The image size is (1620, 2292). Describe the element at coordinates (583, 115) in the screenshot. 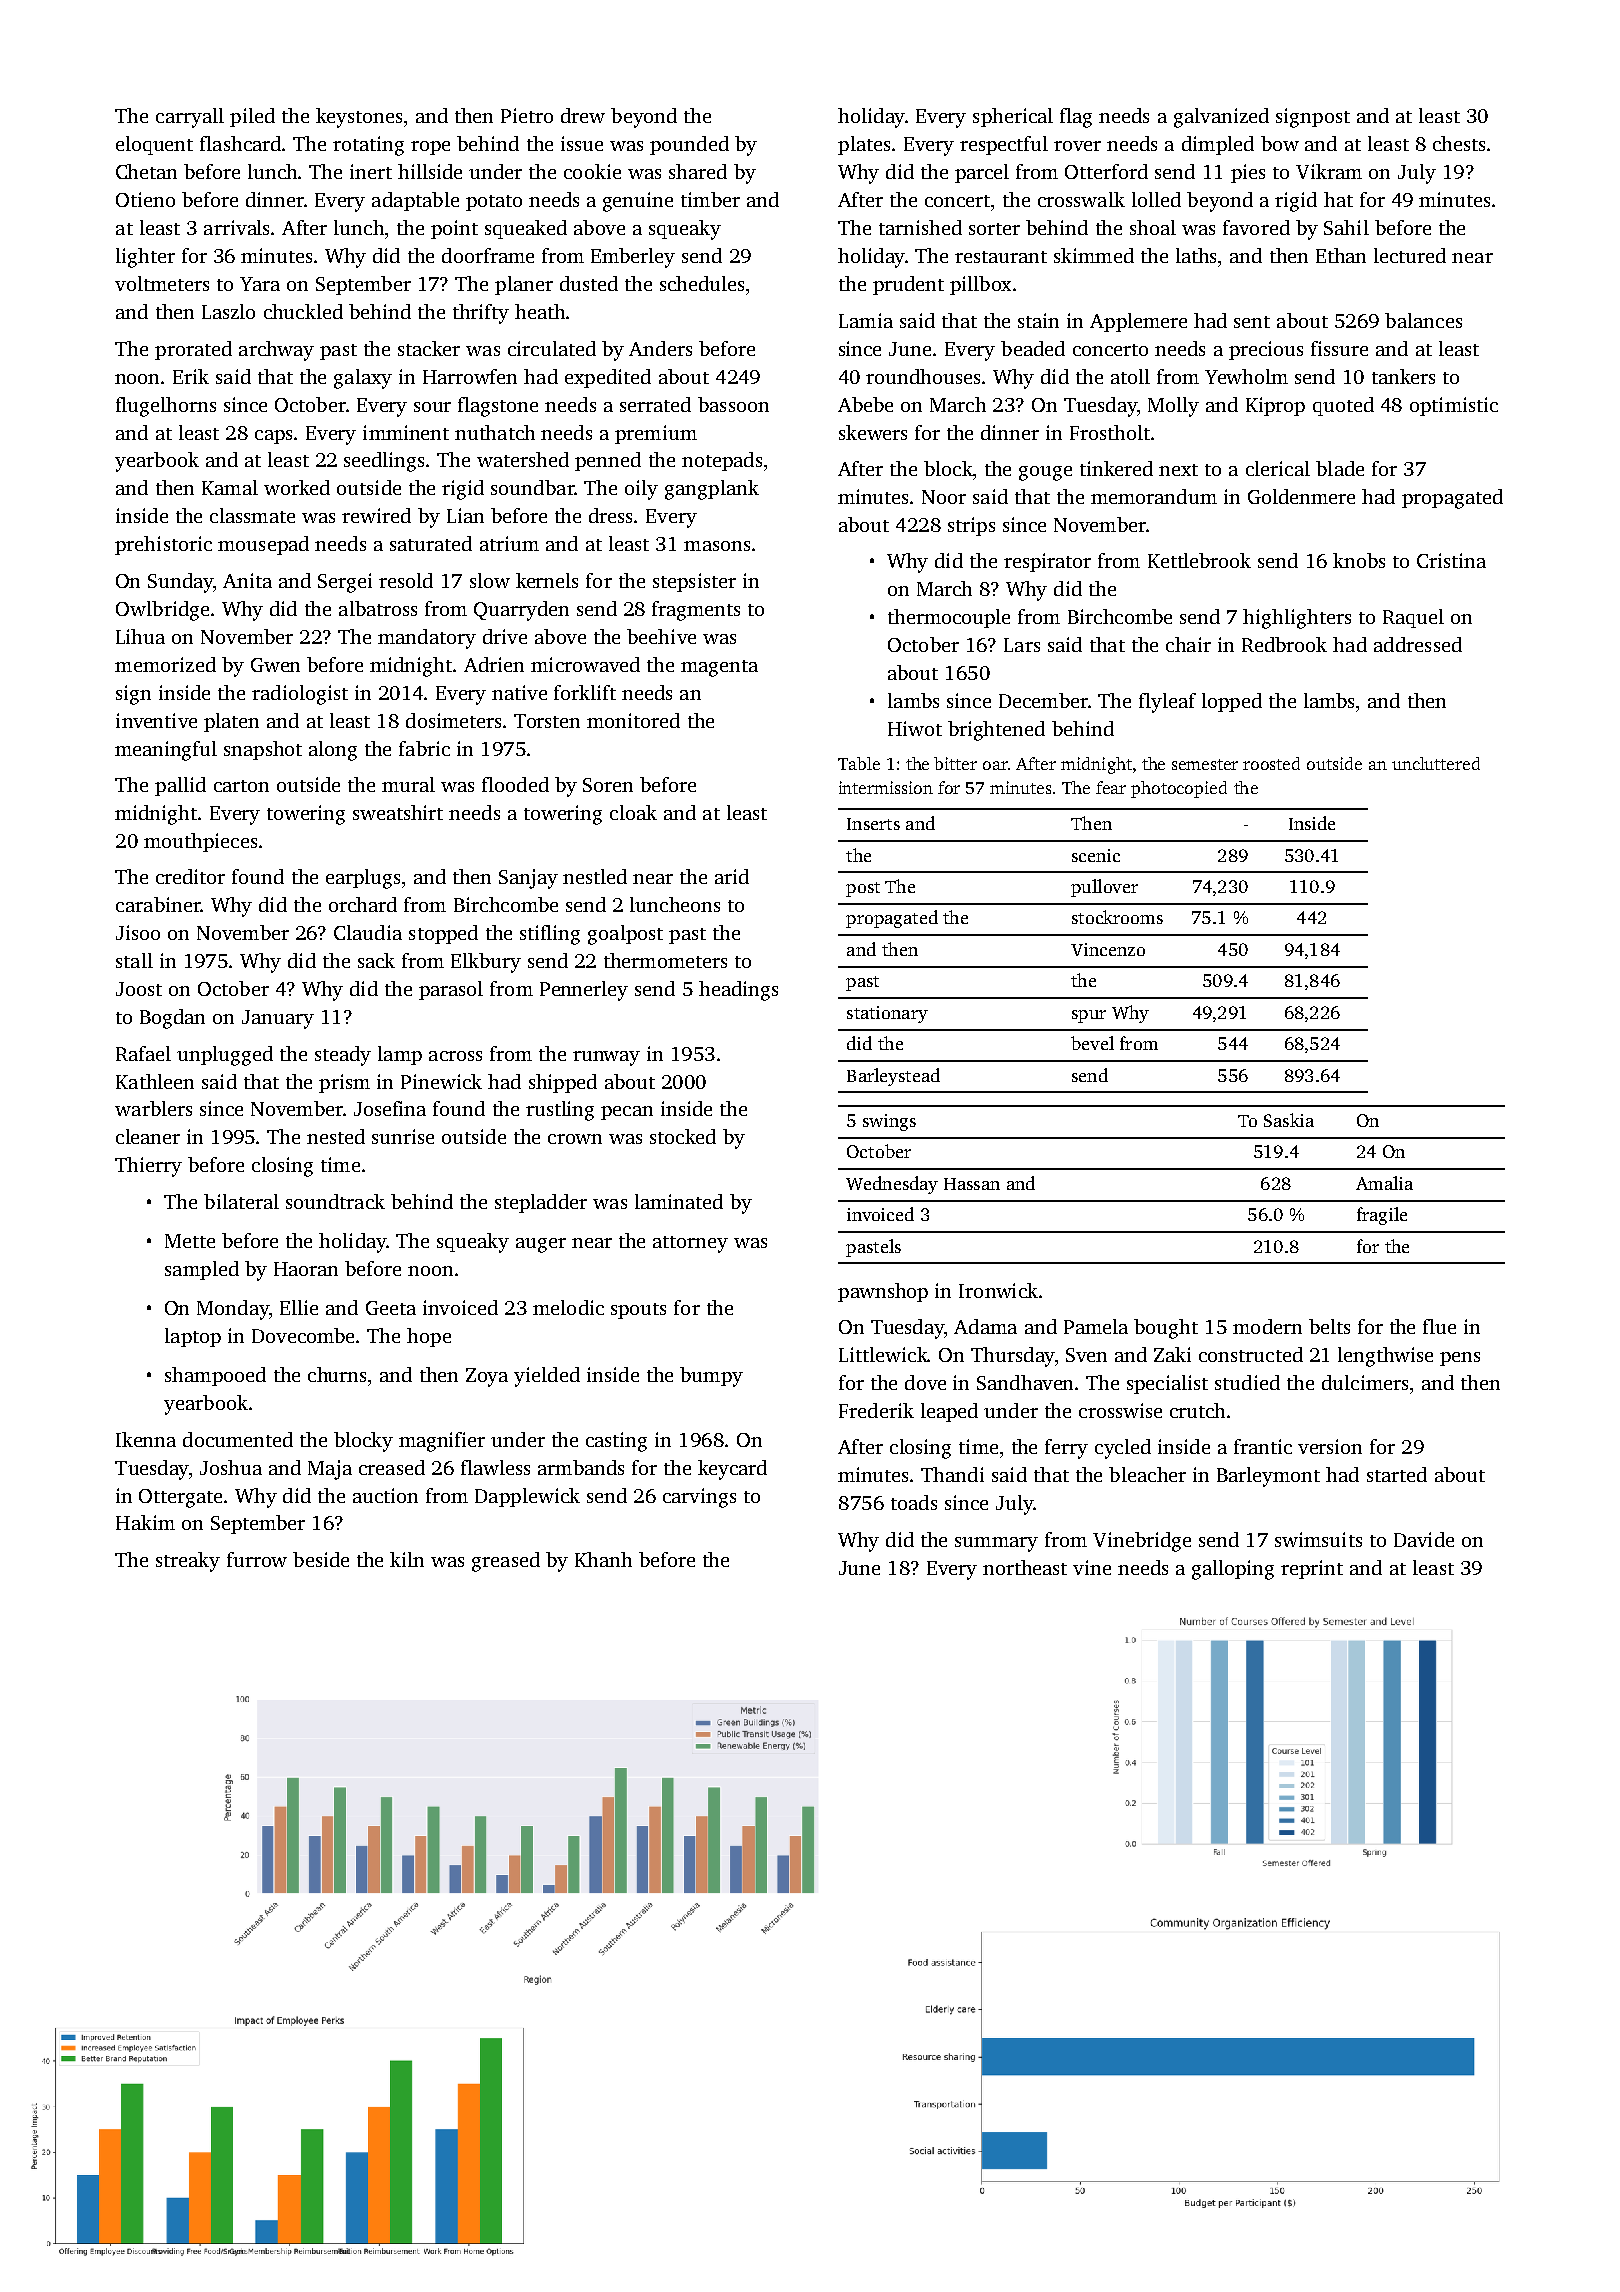

I see `drew` at that location.
